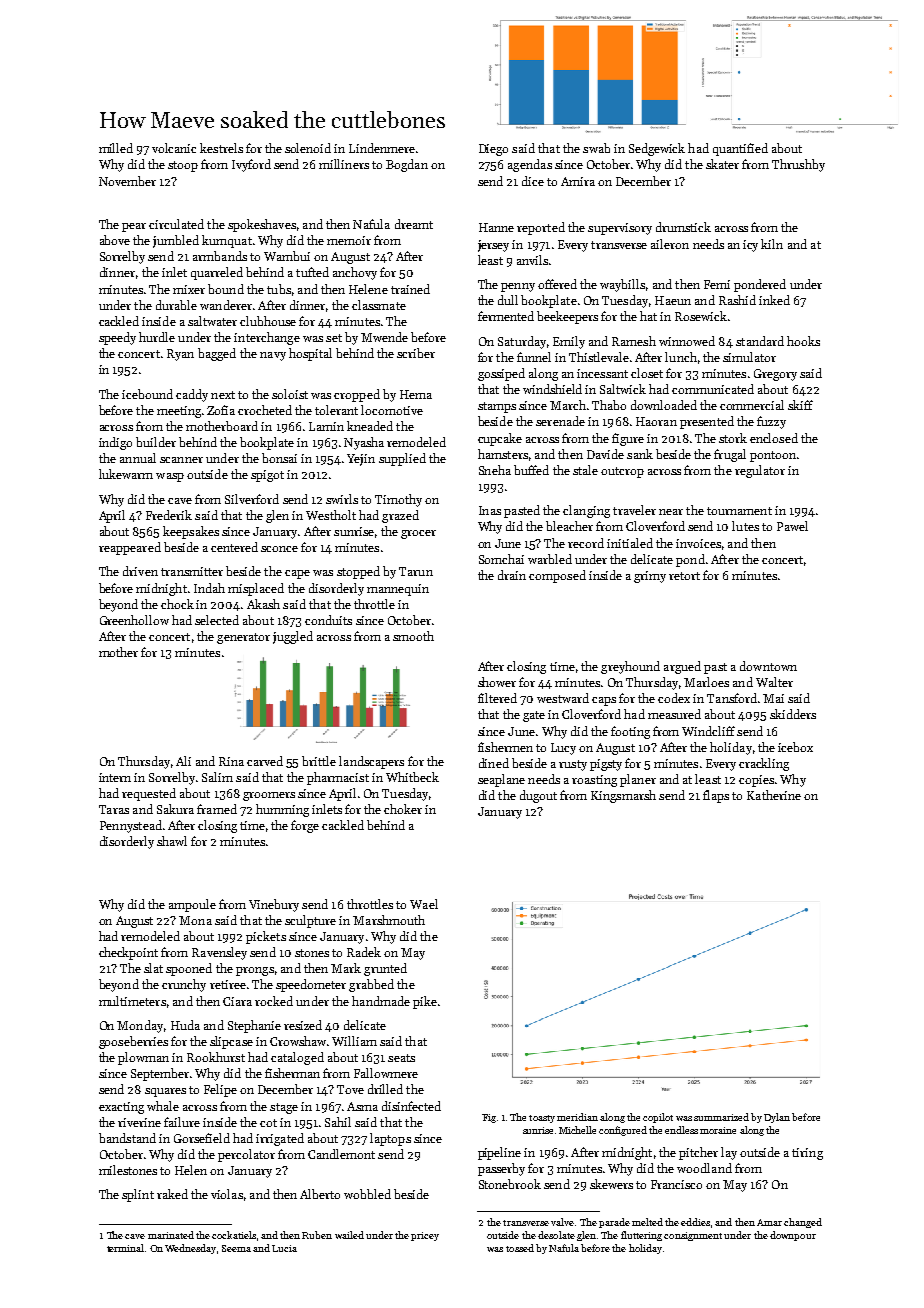  I want to click on Hanne, so click(496, 227).
